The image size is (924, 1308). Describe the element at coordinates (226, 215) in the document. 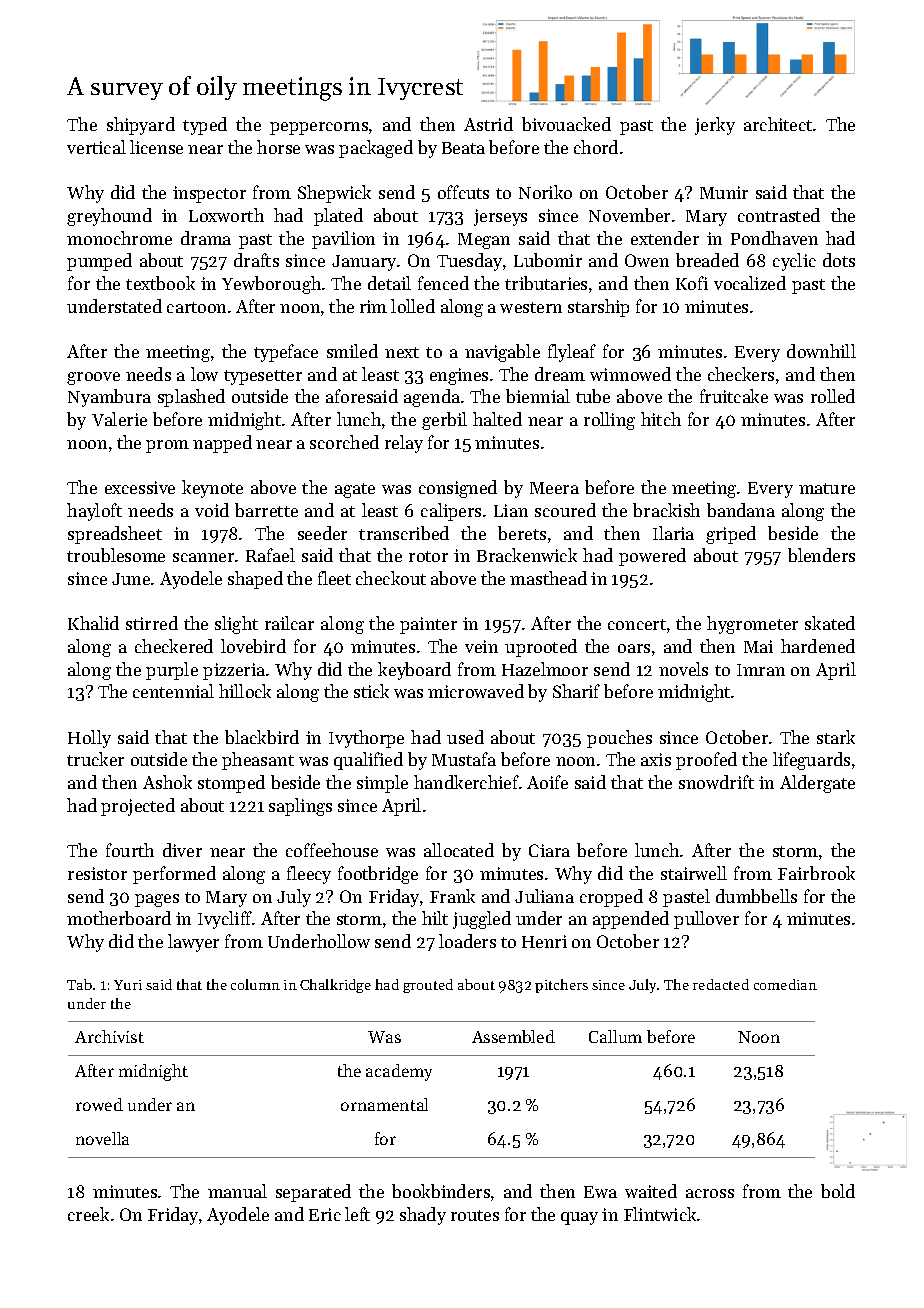

I see `Loxworth` at that location.
